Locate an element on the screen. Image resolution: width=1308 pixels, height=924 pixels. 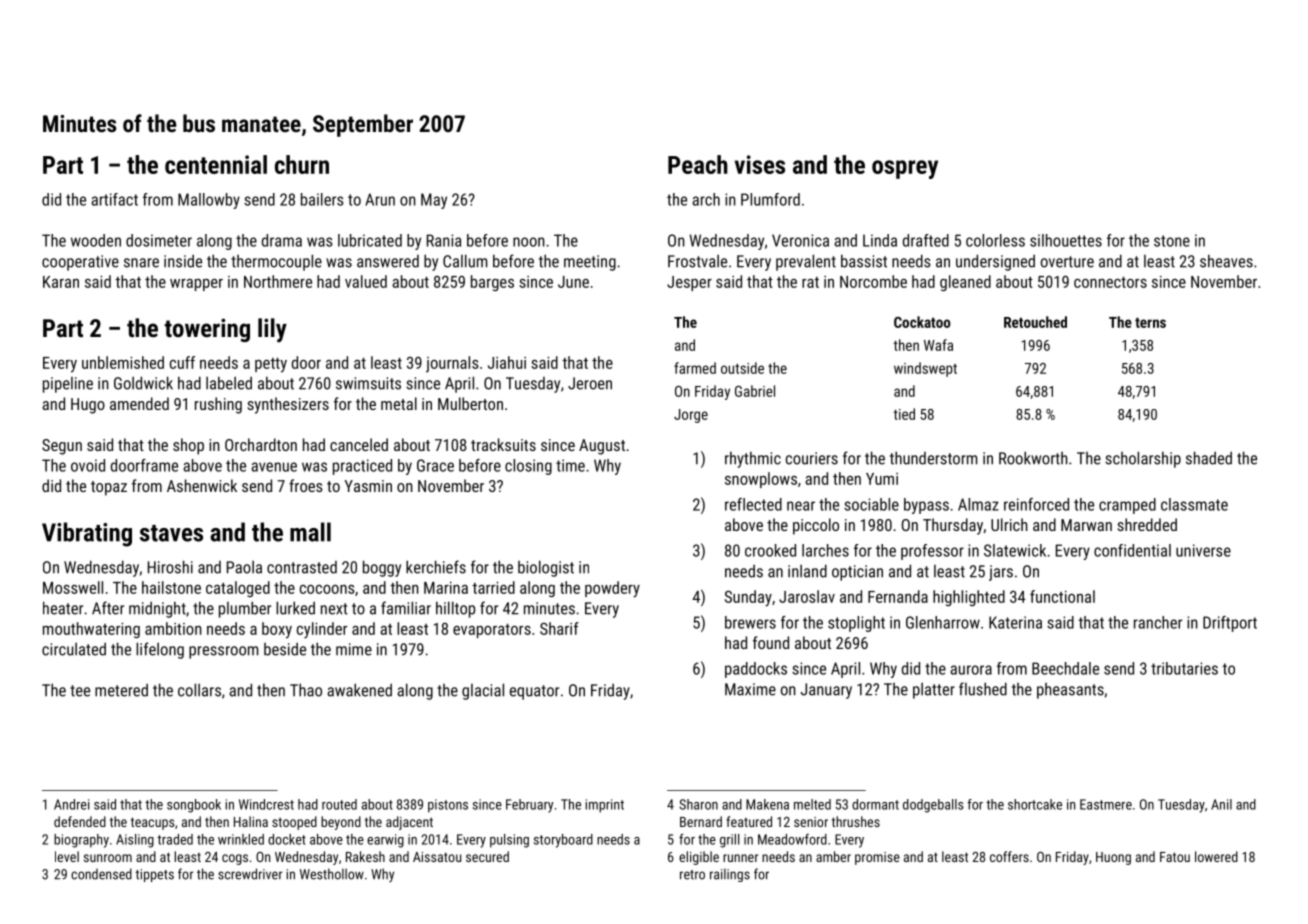
Thao is located at coordinates (306, 690).
